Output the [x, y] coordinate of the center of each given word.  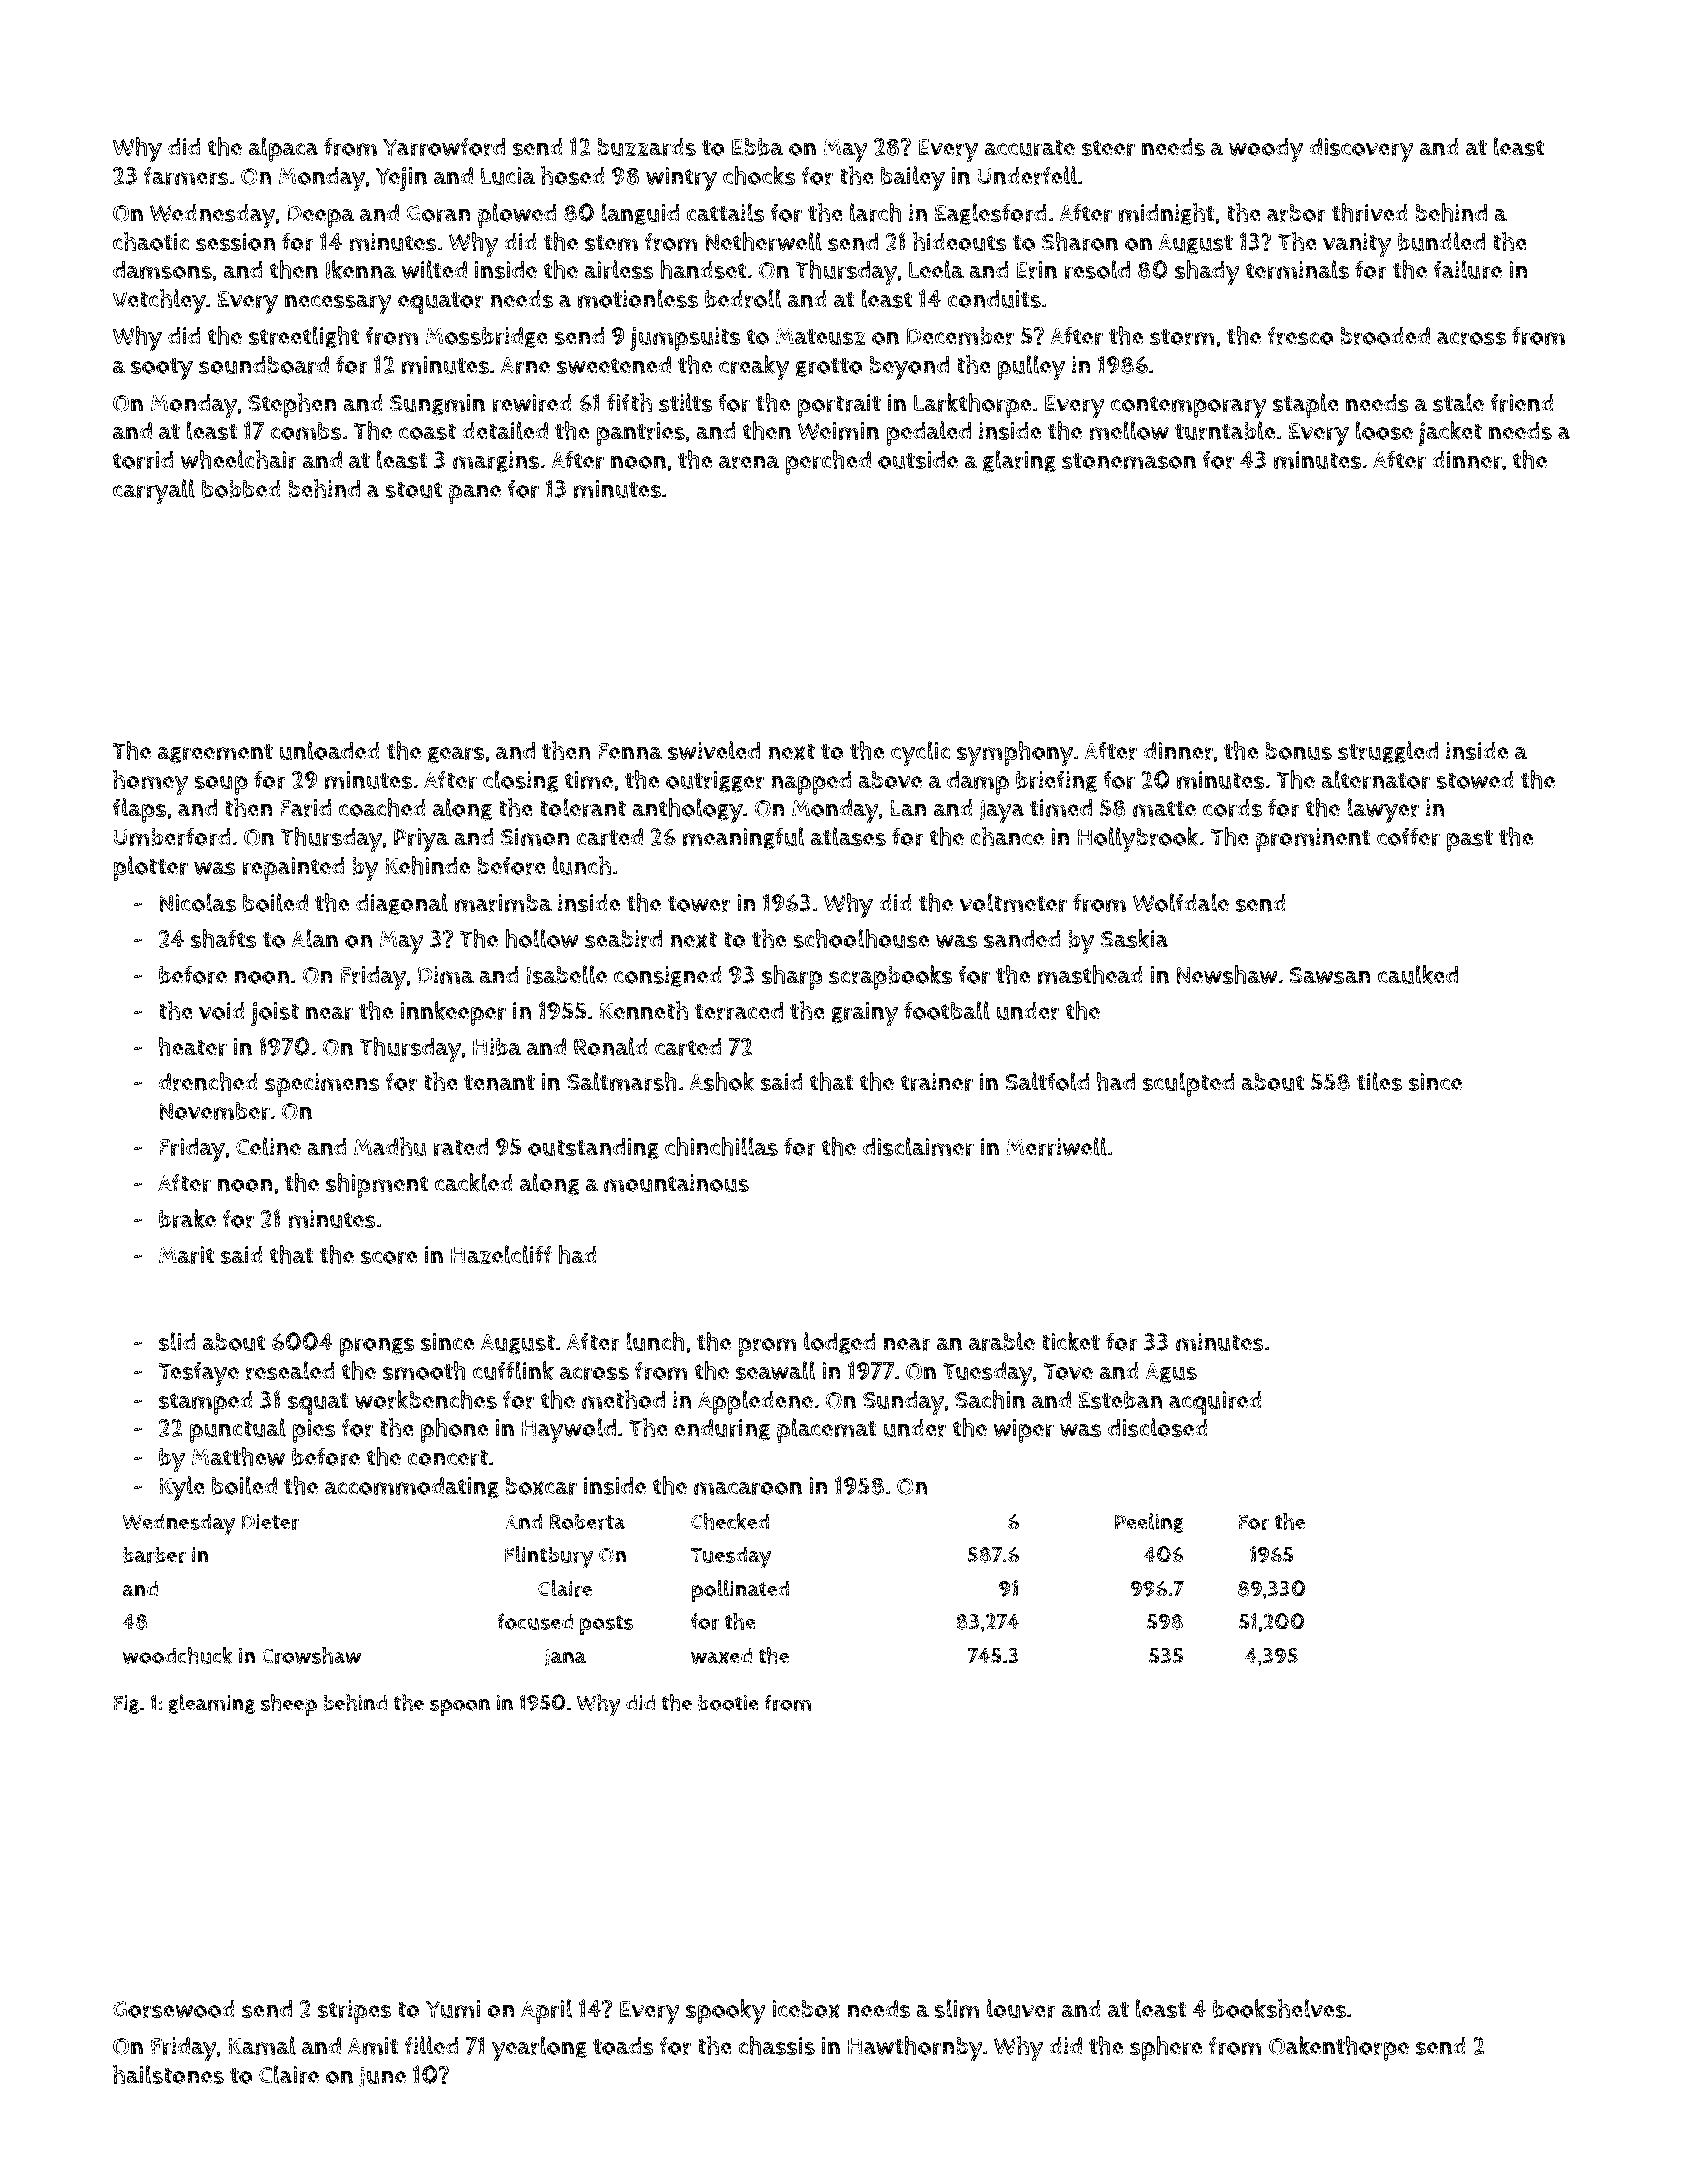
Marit [186, 1255]
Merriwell [1056, 1146]
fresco [1300, 335]
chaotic [151, 241]
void [222, 1011]
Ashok [721, 1081]
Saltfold [1047, 1081]
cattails [726, 212]
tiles [1379, 1081]
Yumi [453, 2009]
